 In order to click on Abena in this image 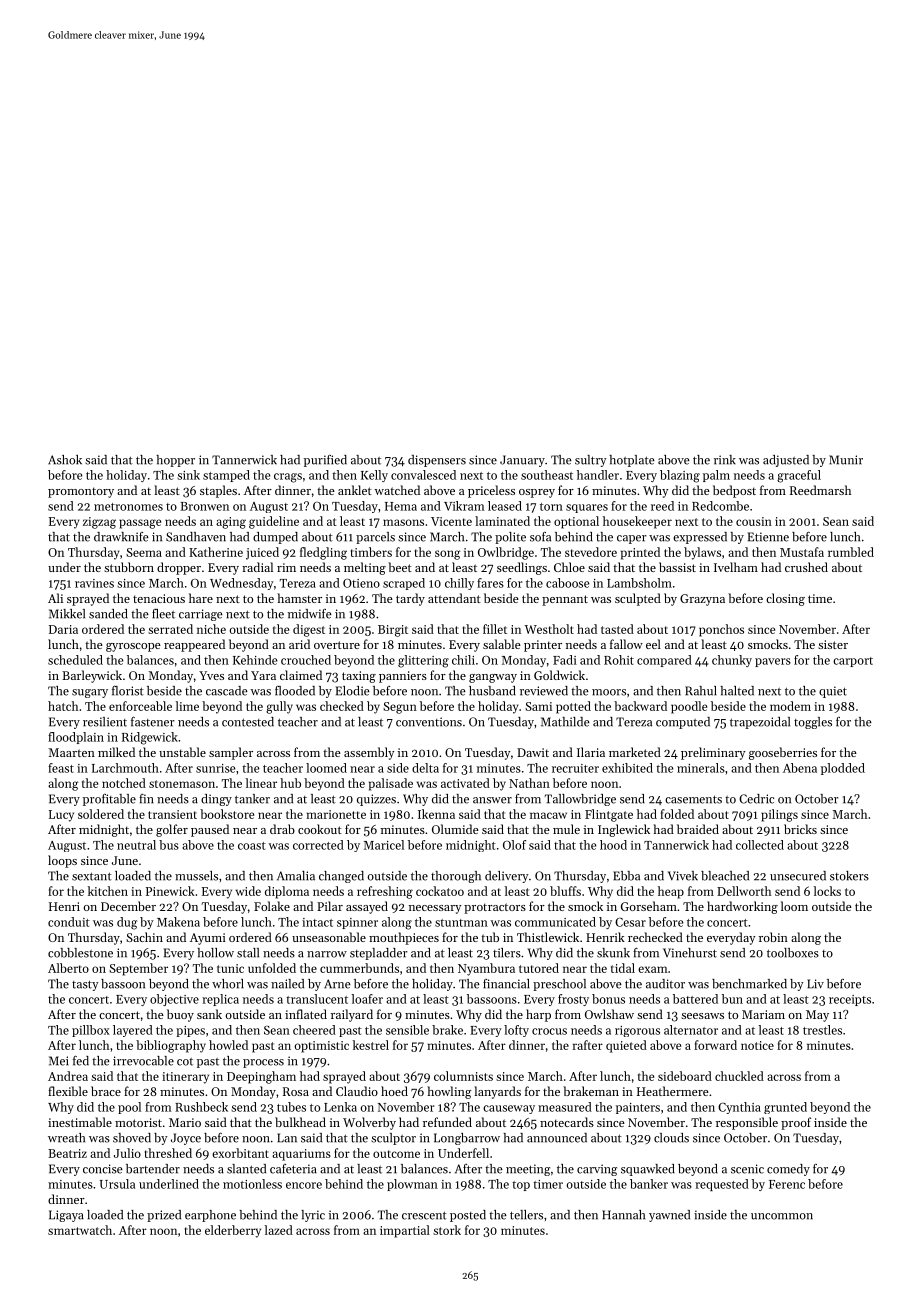, I will do `click(800, 768)`.
